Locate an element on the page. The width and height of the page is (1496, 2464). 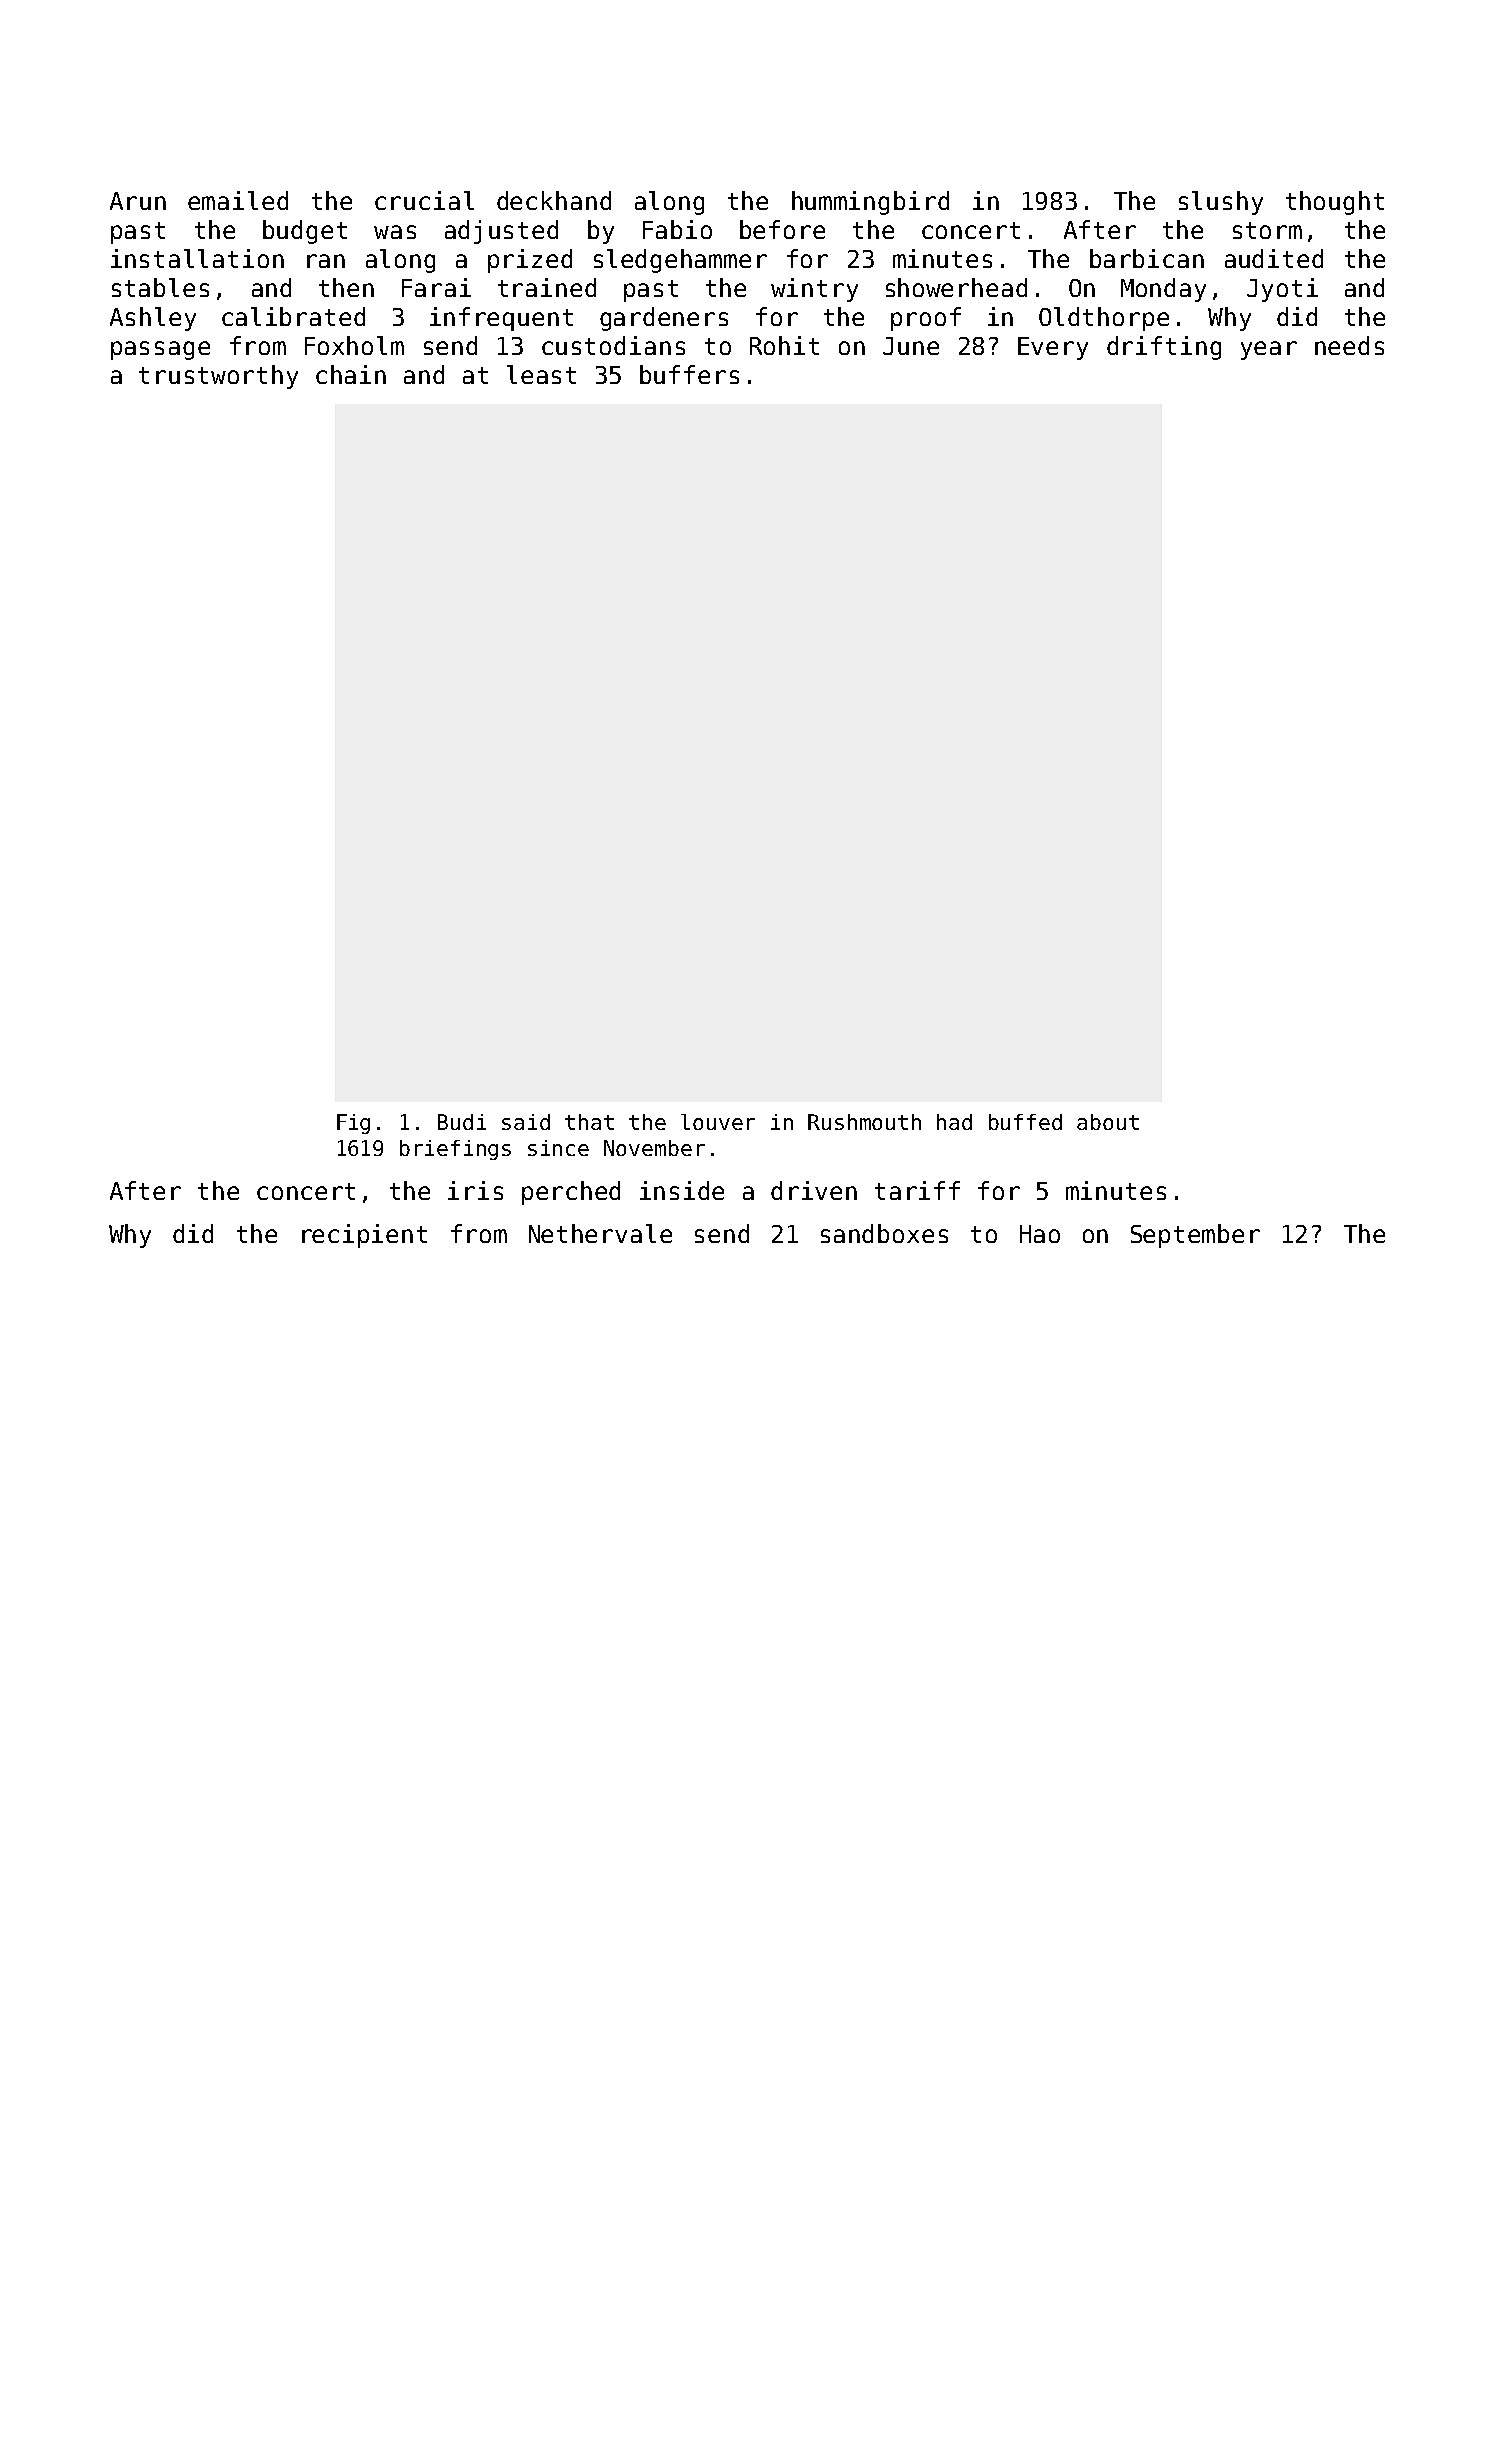
buffed is located at coordinates (1025, 1122).
